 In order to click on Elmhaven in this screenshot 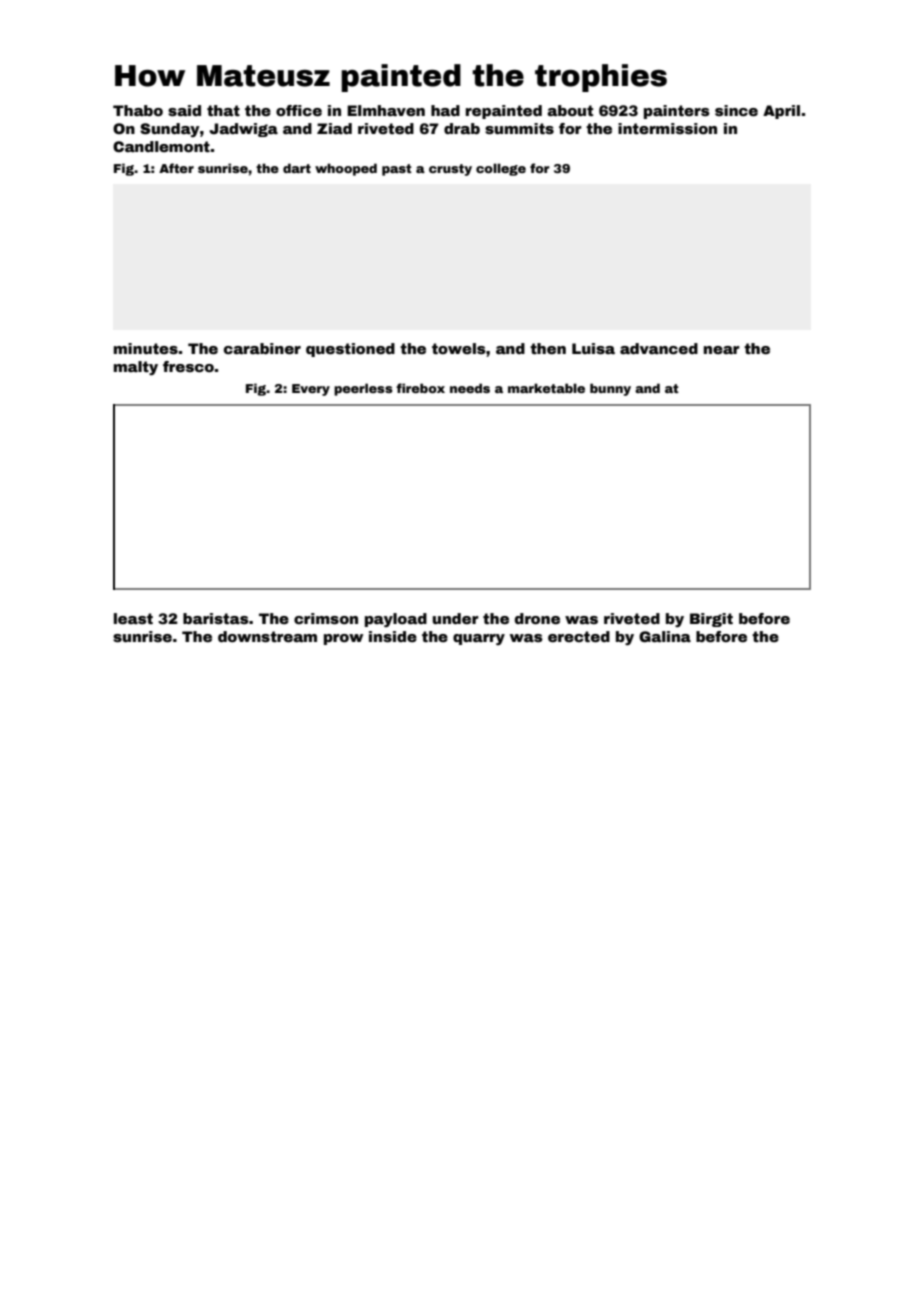, I will do `click(386, 110)`.
